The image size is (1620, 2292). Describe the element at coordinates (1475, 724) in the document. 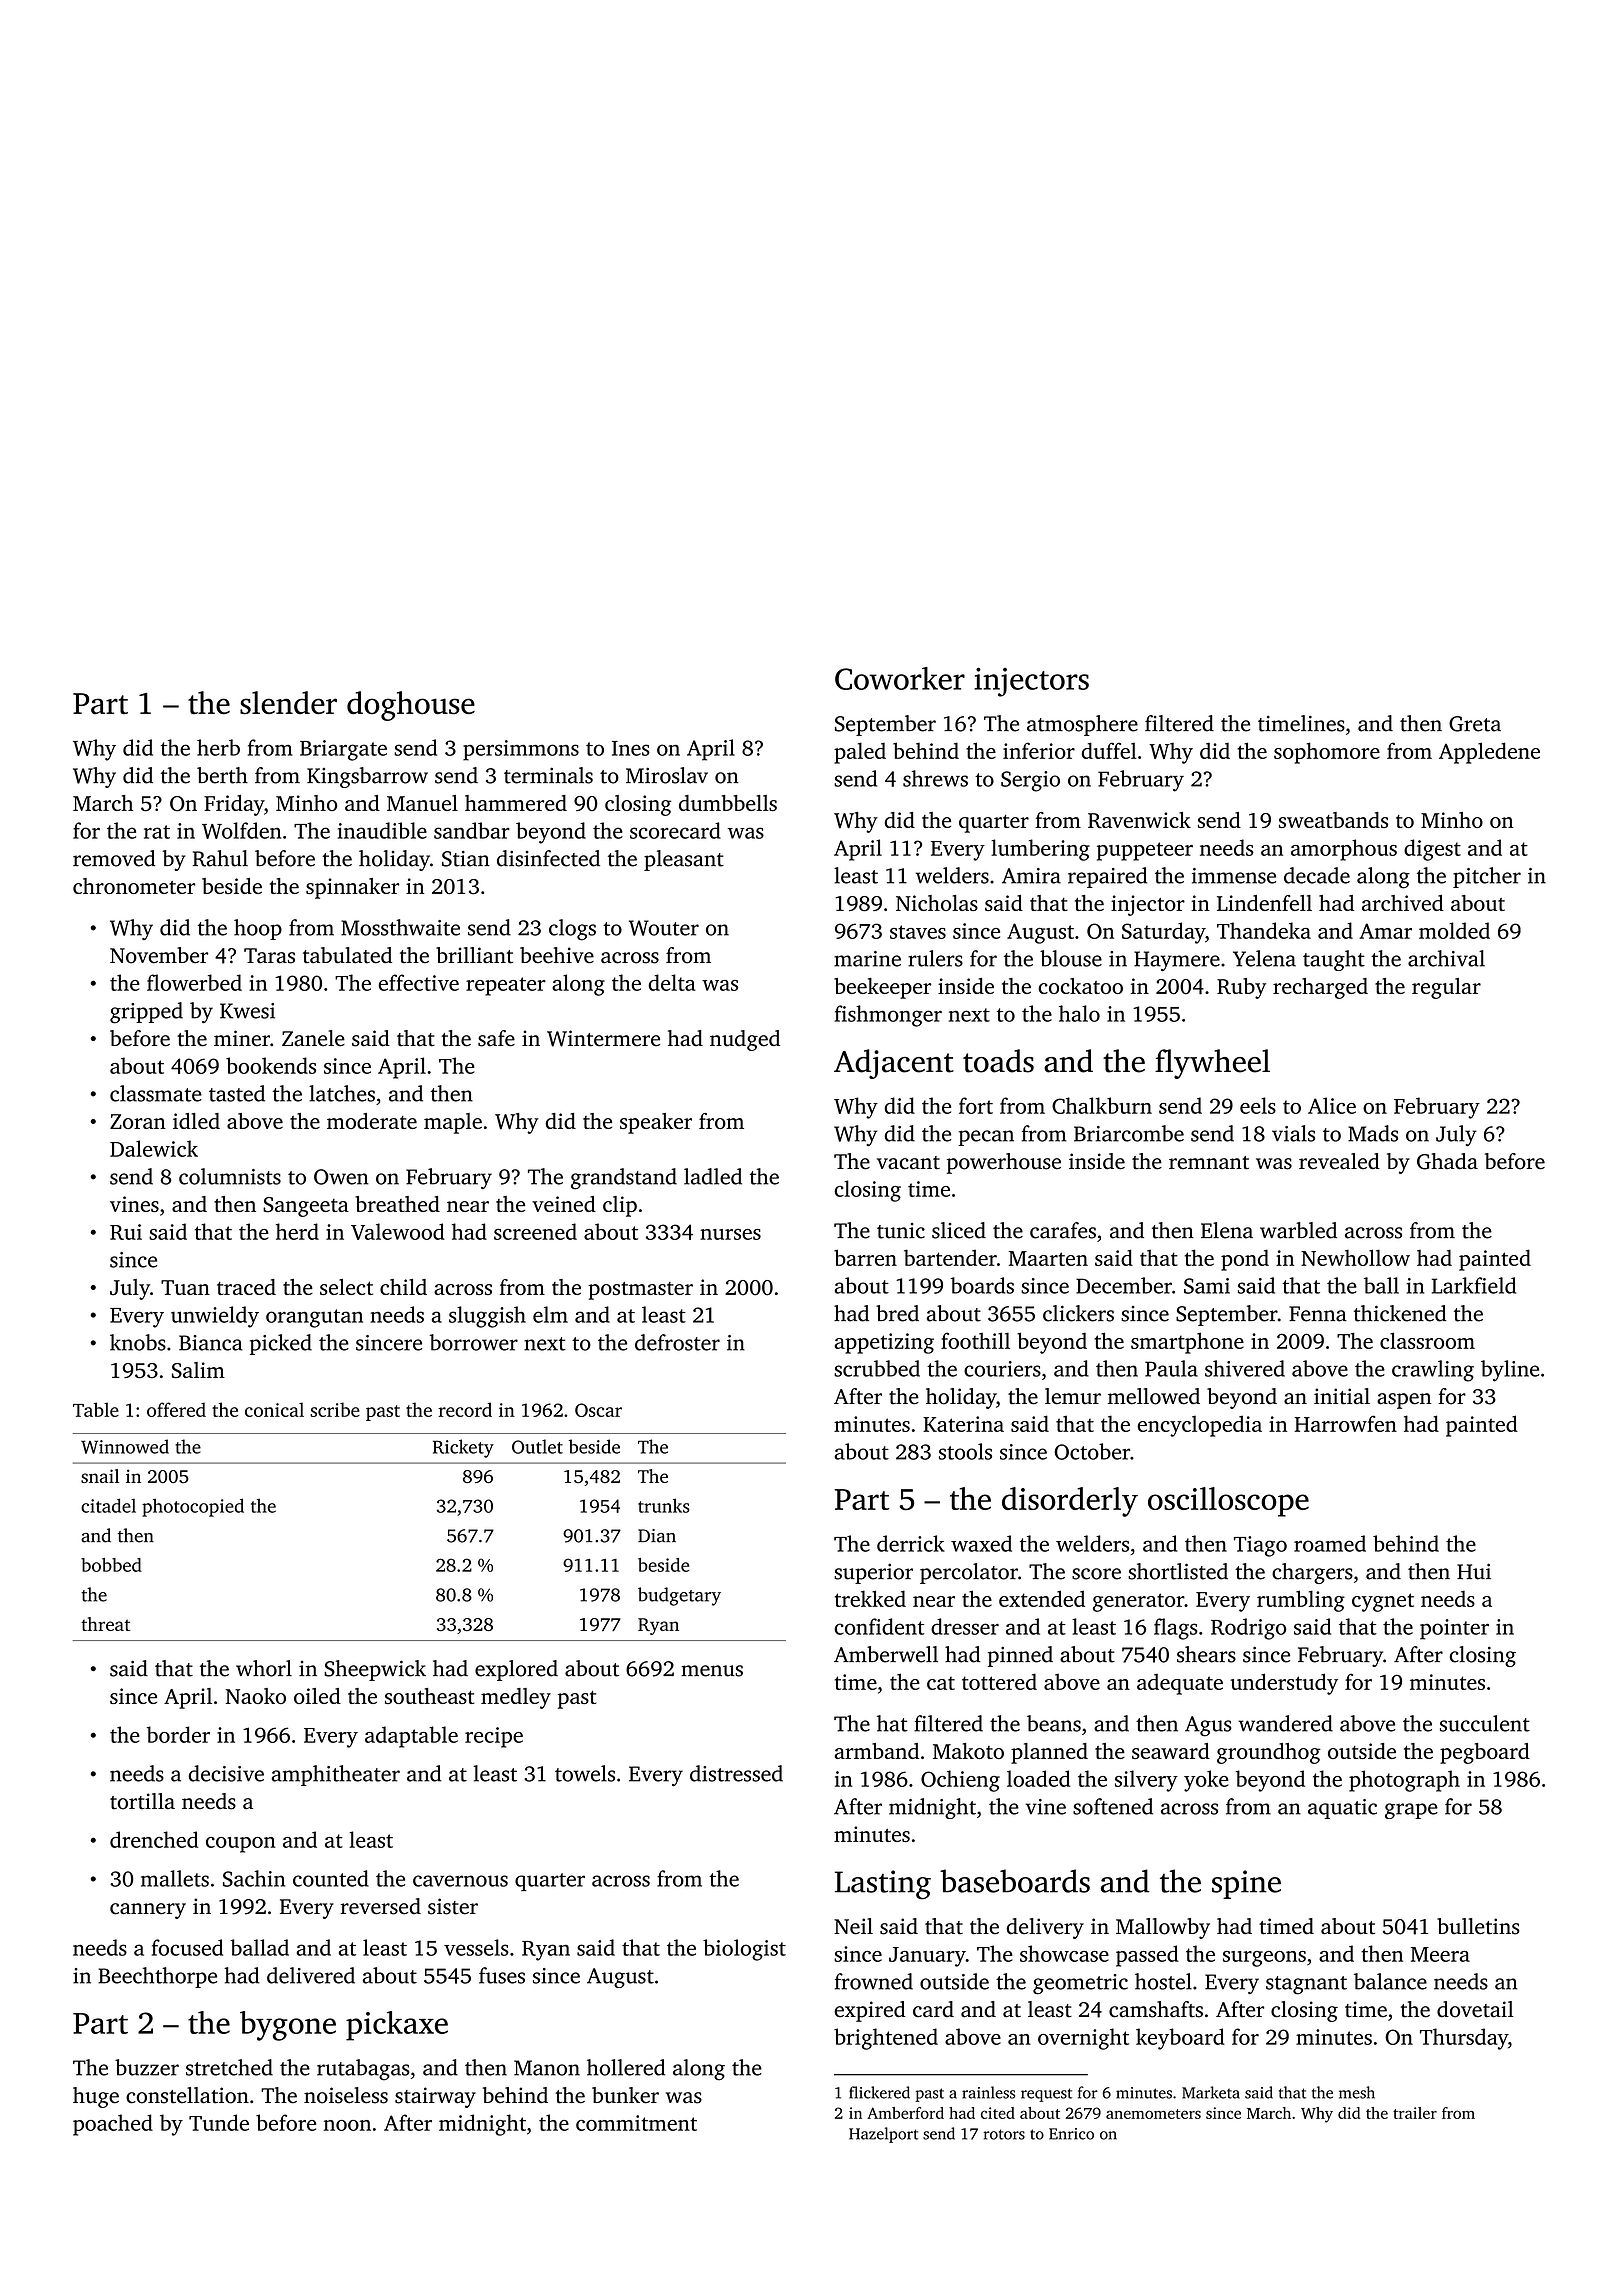

I see `Greta` at that location.
